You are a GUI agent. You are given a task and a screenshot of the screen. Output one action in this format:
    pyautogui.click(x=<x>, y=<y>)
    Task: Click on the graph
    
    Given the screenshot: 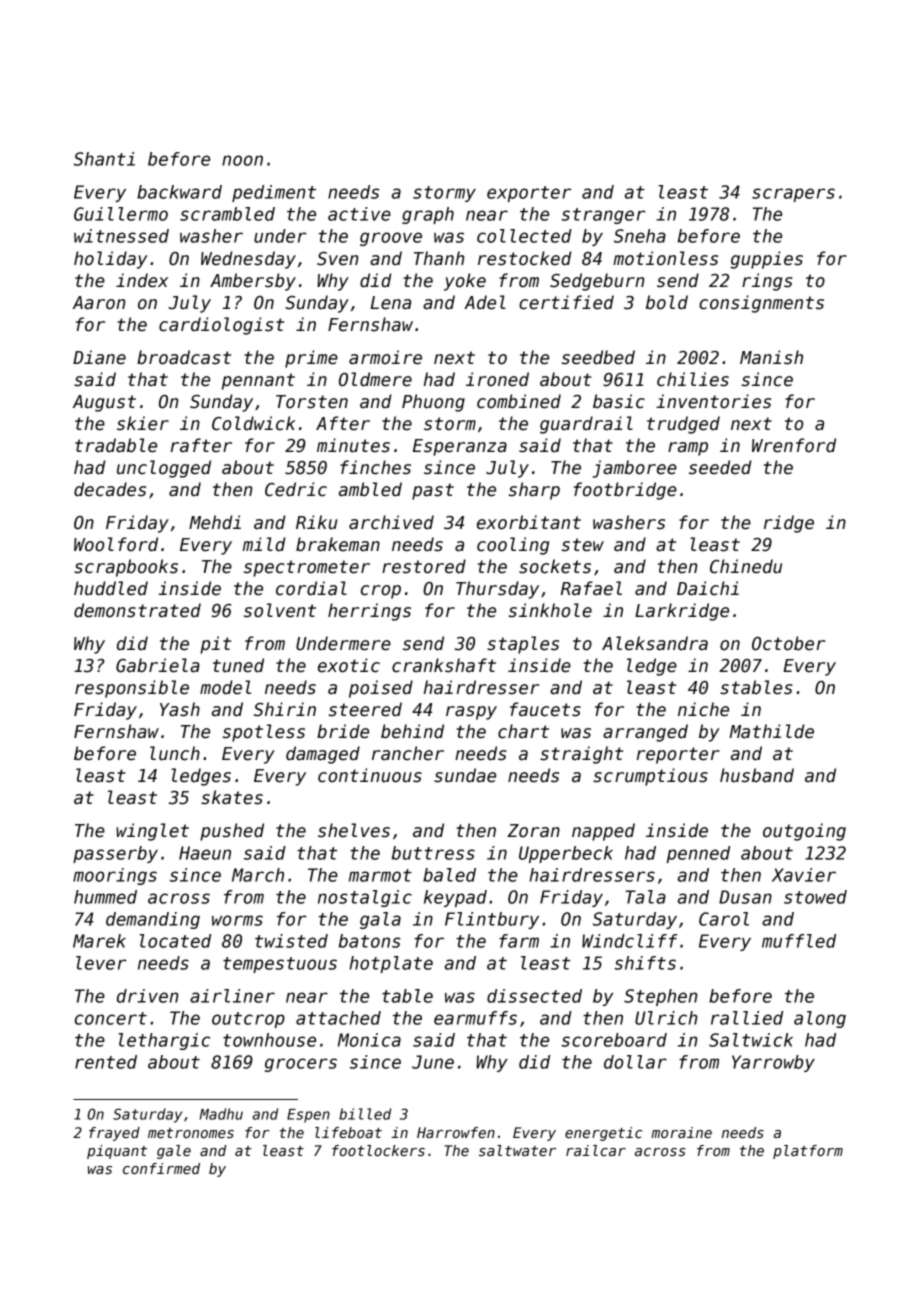 What is the action you would take?
    pyautogui.click(x=428, y=215)
